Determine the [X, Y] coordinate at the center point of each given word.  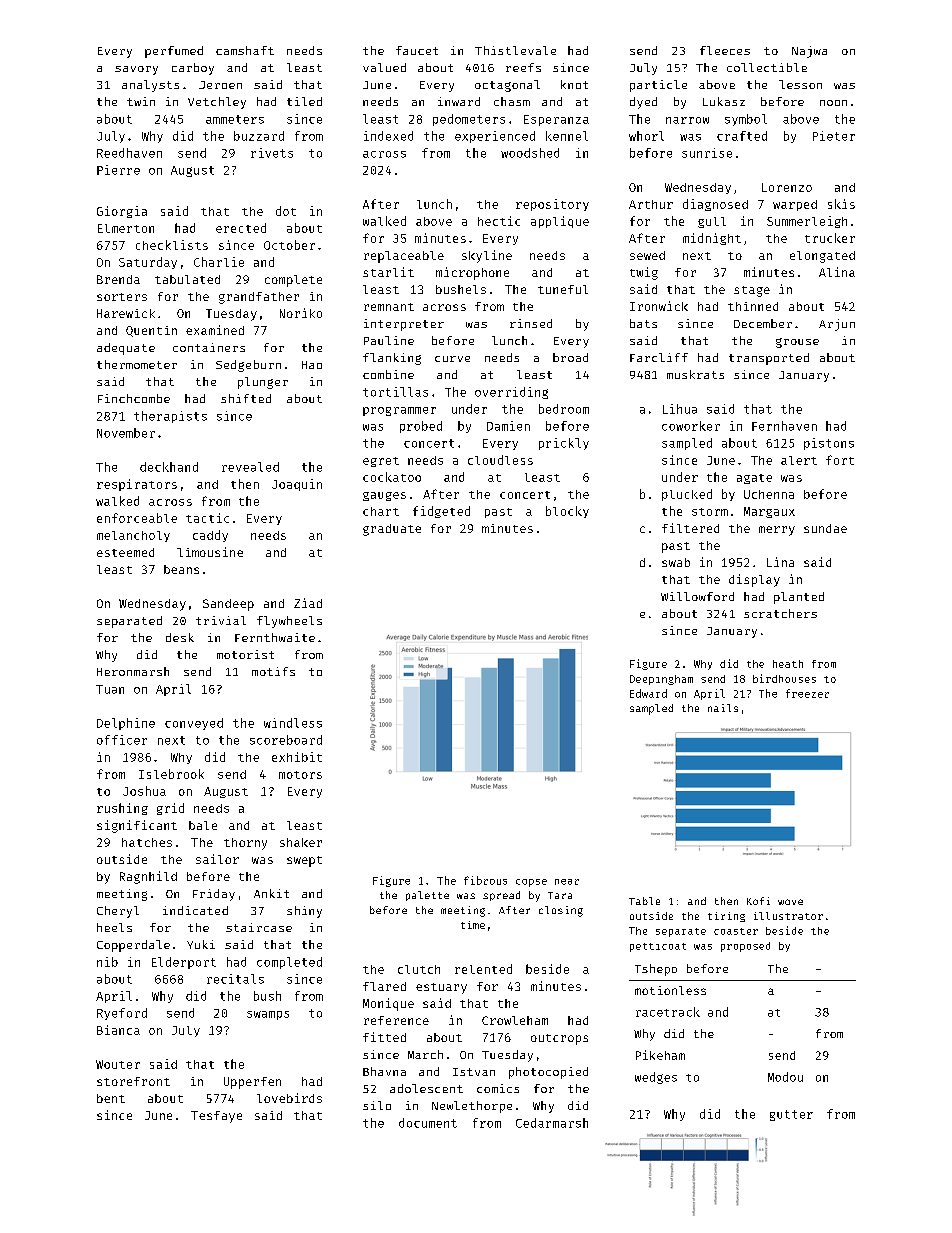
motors [300, 775]
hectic [499, 221]
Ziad [308, 603]
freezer [807, 693]
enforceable [137, 518]
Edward [648, 693]
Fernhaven [784, 426]
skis [841, 204]
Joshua [144, 791]
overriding [511, 393]
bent [111, 1098]
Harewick [126, 313]
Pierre [118, 170]
